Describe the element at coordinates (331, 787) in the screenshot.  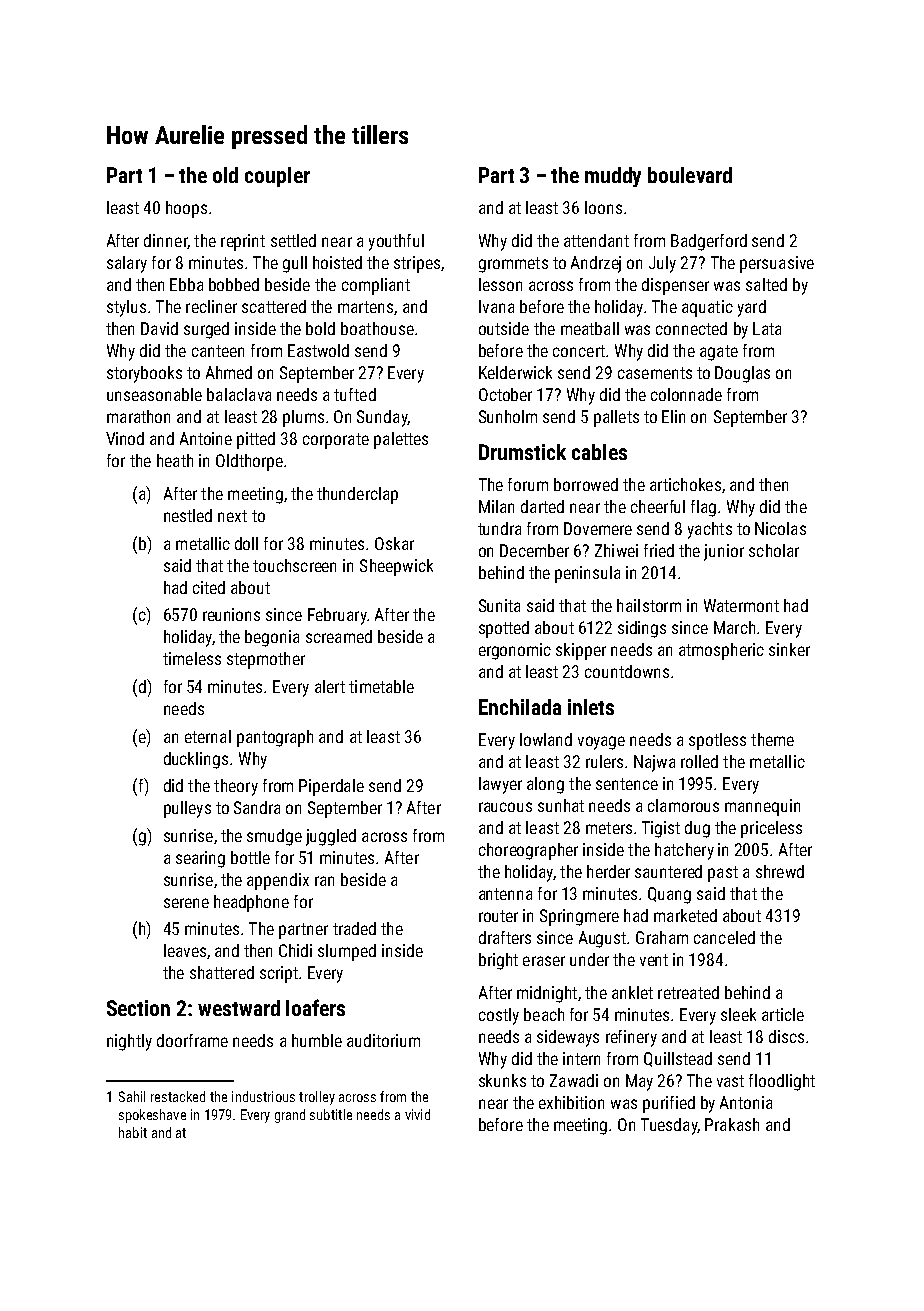
I see `Piperdale` at that location.
